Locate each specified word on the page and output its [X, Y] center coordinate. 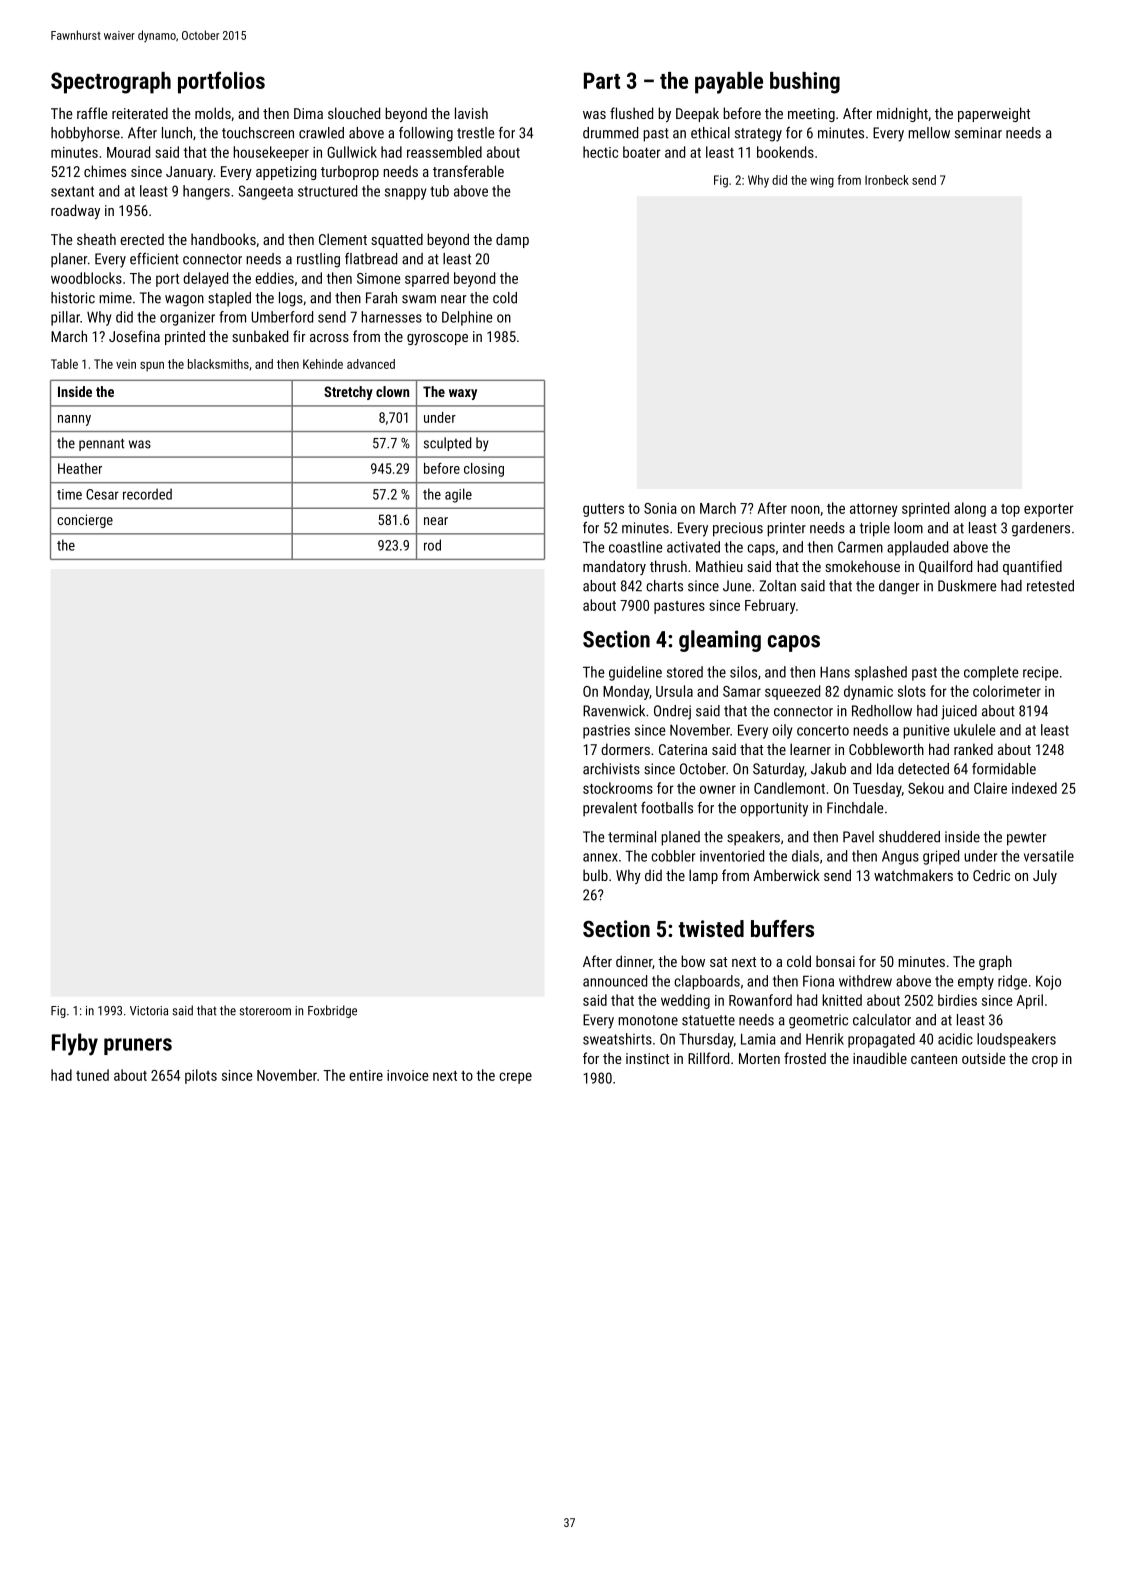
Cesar [102, 494]
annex [600, 857]
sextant [72, 191]
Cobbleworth [886, 749]
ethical [710, 133]
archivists [611, 769]
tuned [92, 1075]
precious [738, 529]
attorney [874, 510]
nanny [74, 420]
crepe [515, 1078]
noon [805, 509]
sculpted [447, 444]
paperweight [994, 114]
